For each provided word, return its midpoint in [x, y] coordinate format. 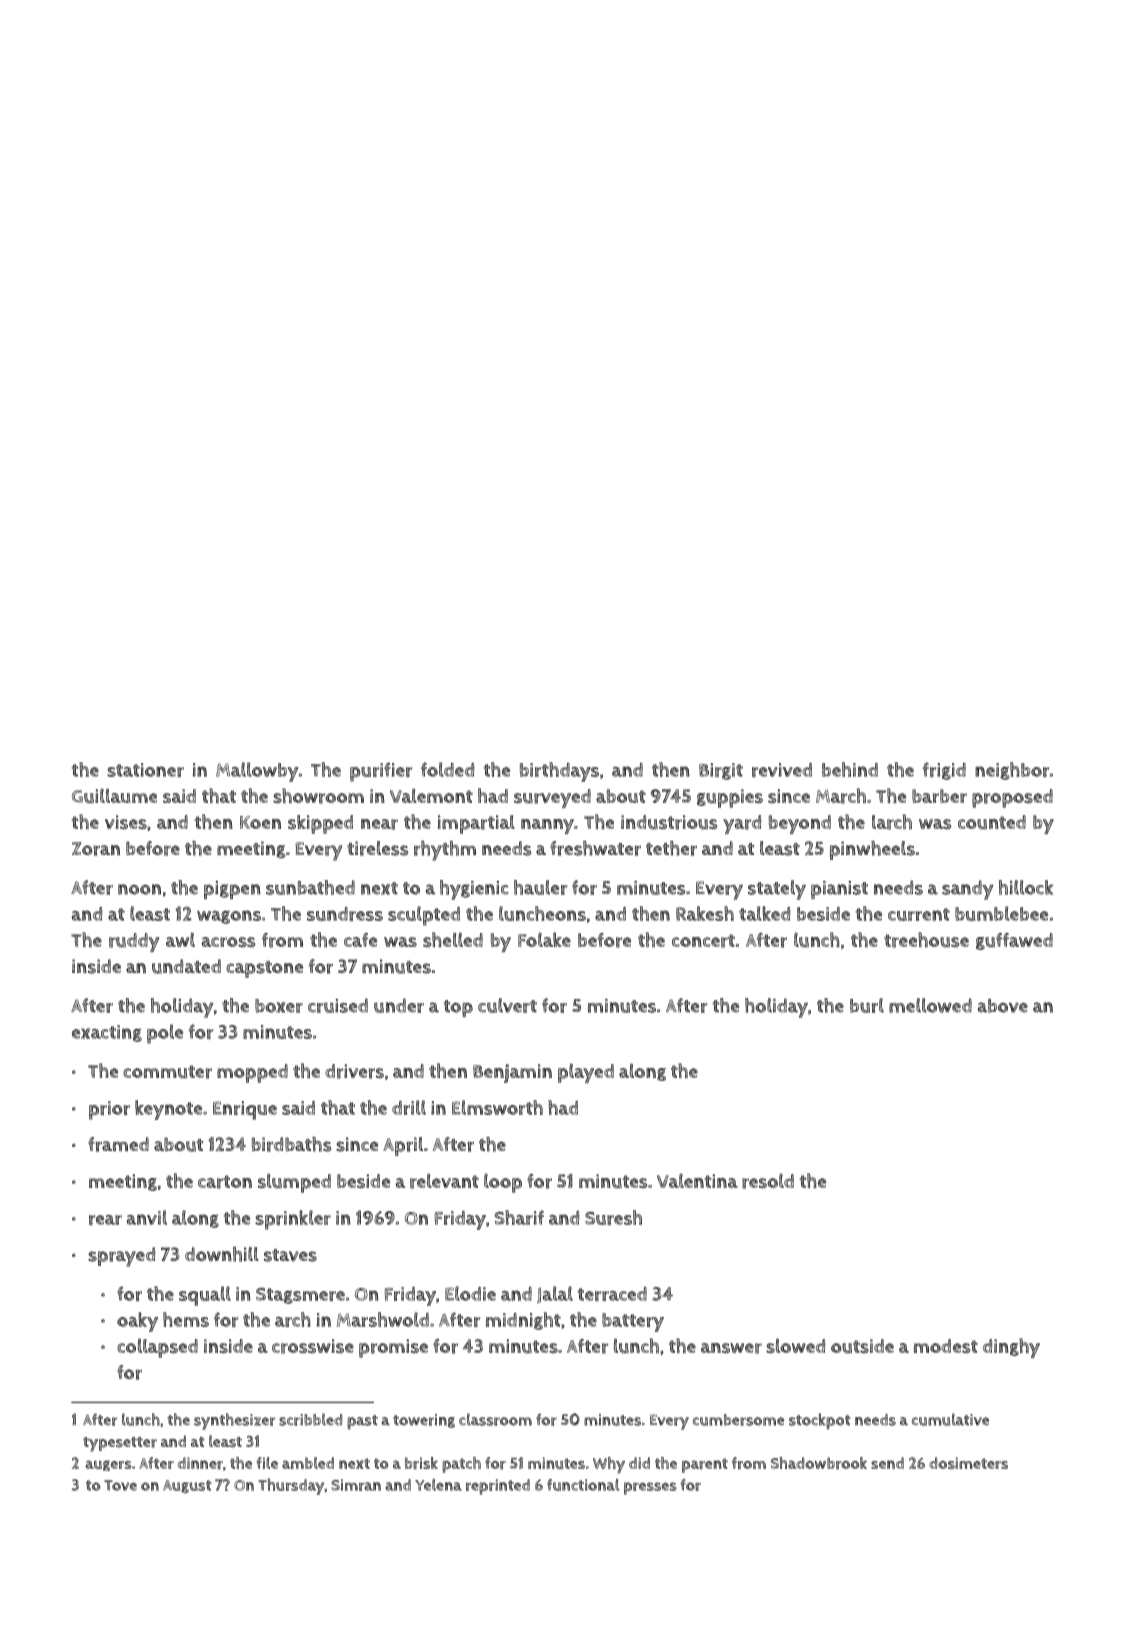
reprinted [498, 1487]
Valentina [697, 1180]
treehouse [926, 940]
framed [118, 1144]
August [187, 1486]
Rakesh [705, 913]
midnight [523, 1321]
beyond [800, 824]
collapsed [157, 1348]
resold [768, 1181]
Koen [260, 822]
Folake [544, 939]
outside [862, 1346]
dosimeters [968, 1463]
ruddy [134, 942]
